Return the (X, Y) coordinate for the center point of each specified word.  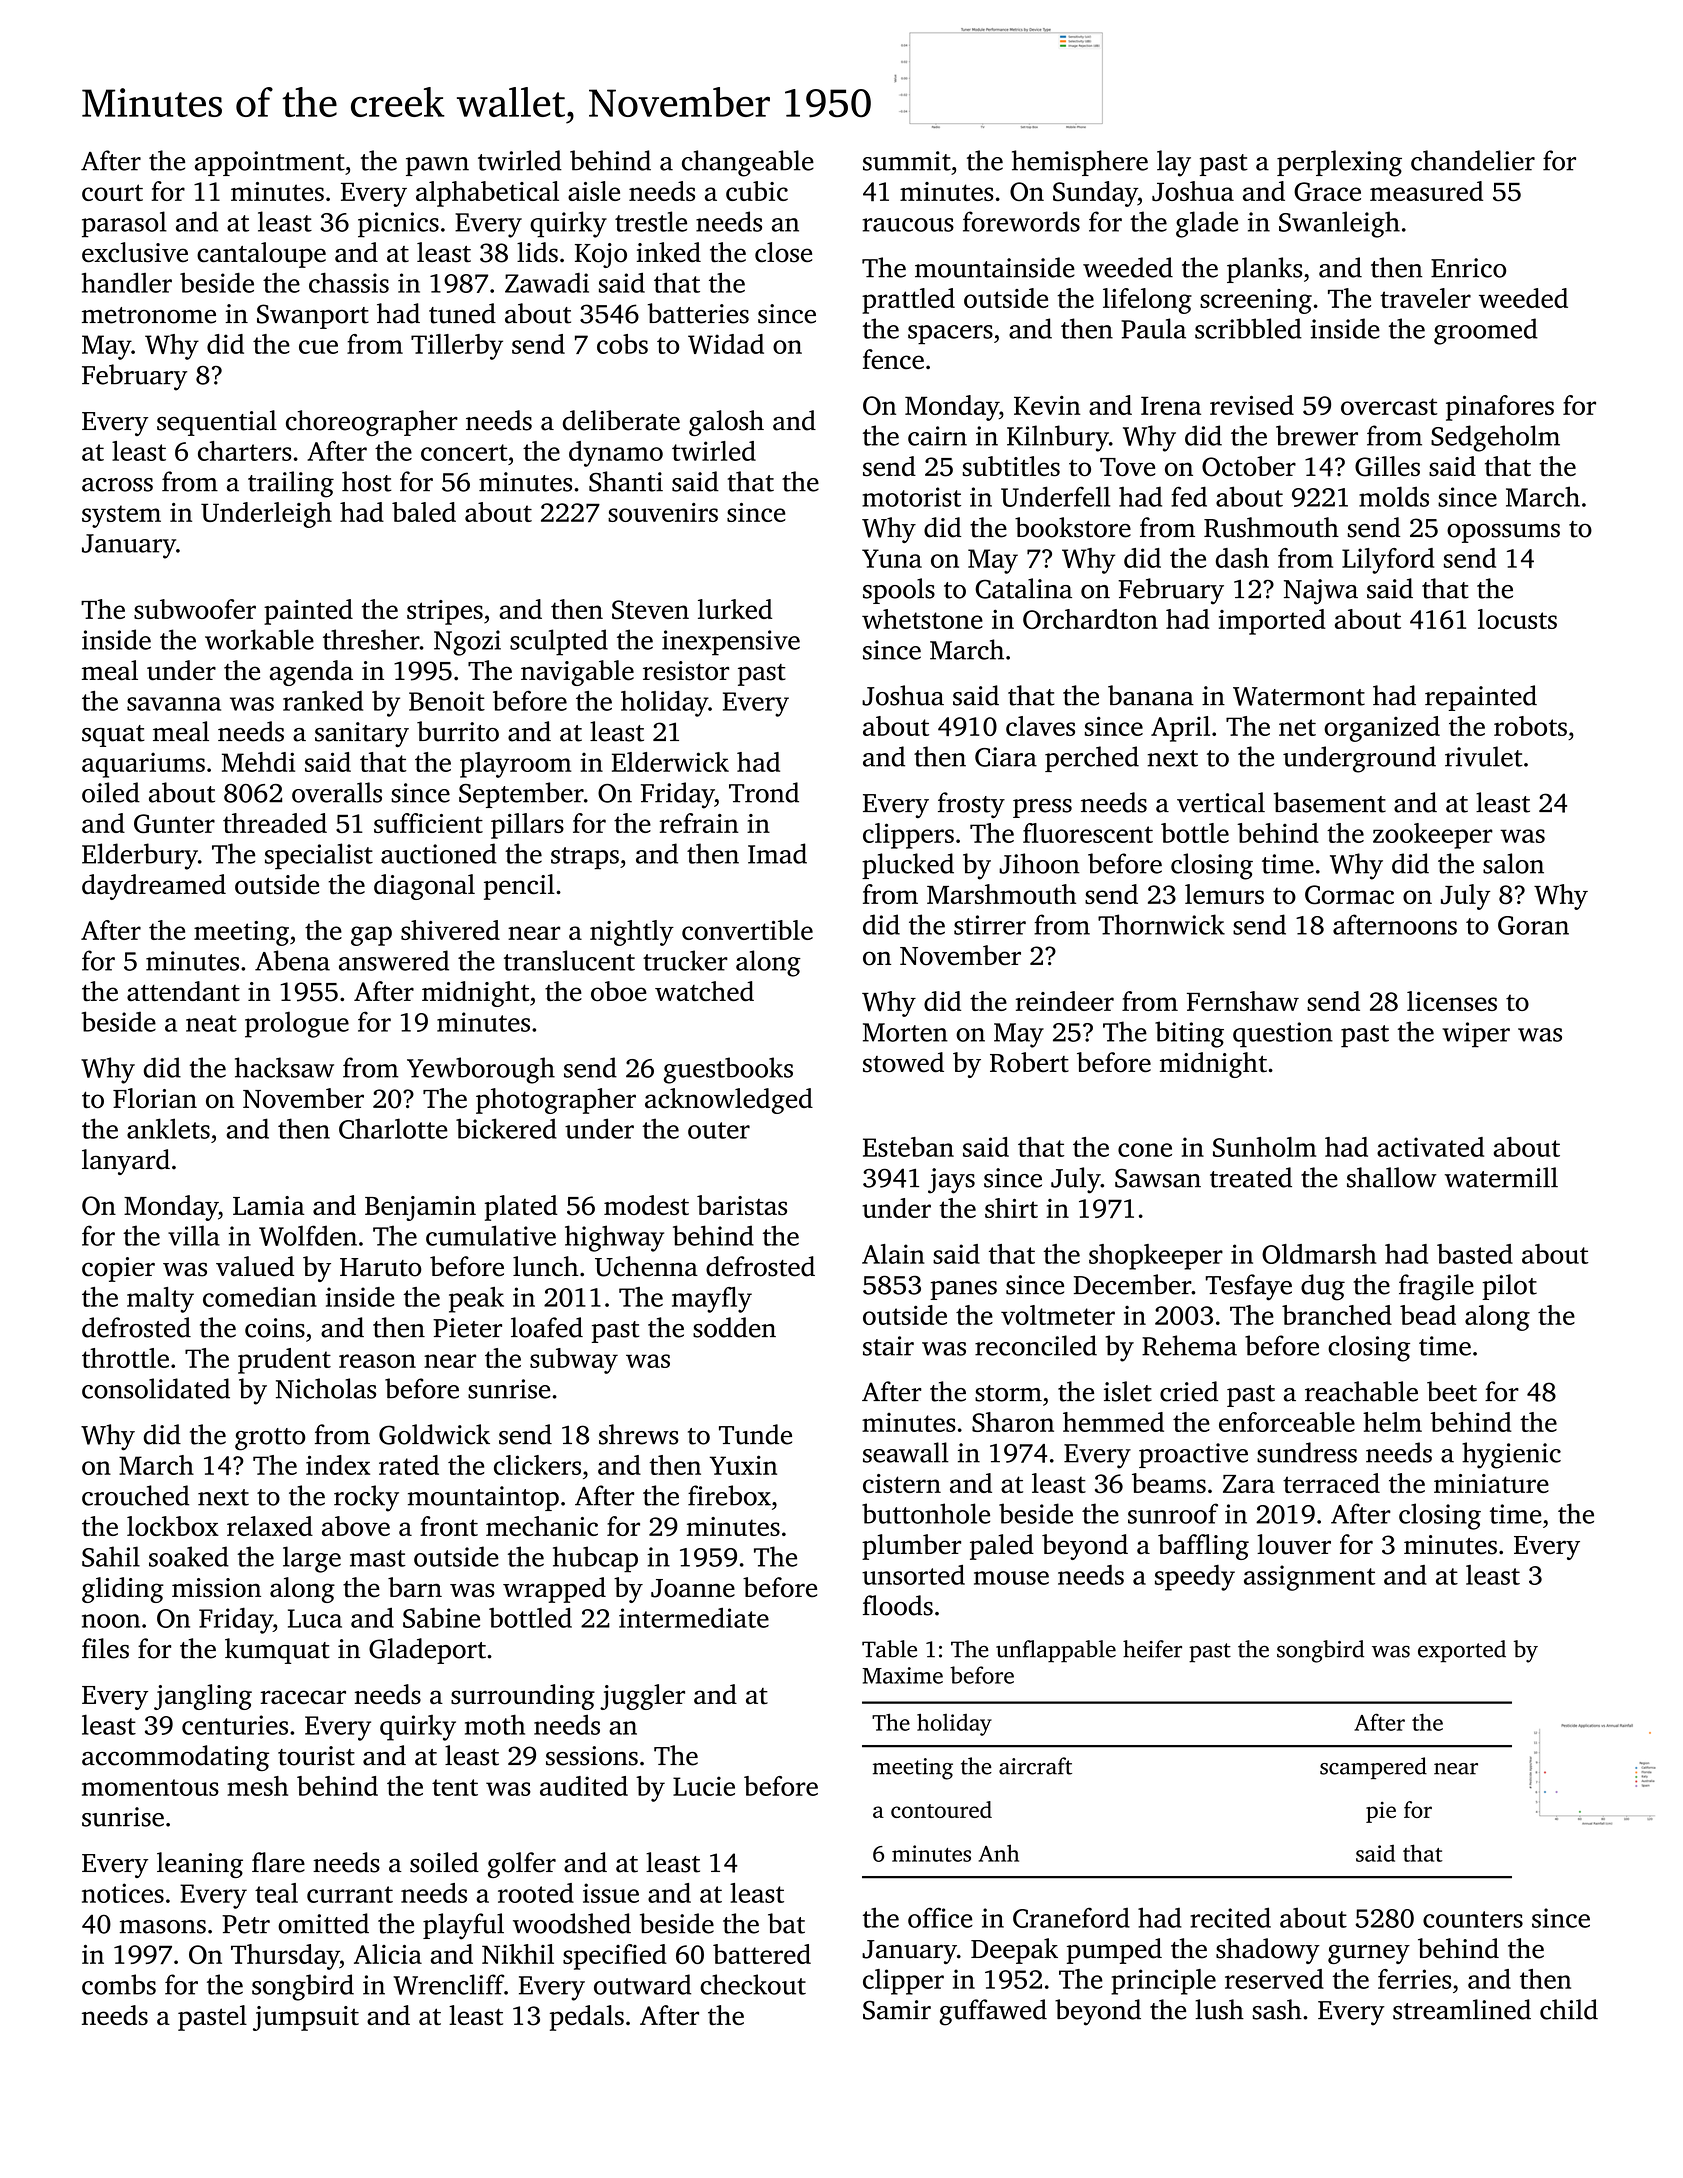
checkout (753, 1984)
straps (585, 858)
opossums (1503, 533)
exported (1462, 1651)
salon (1513, 863)
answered (394, 960)
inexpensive (731, 643)
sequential (217, 423)
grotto (270, 1439)
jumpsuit (306, 2018)
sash (1277, 2009)
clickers (537, 1465)
